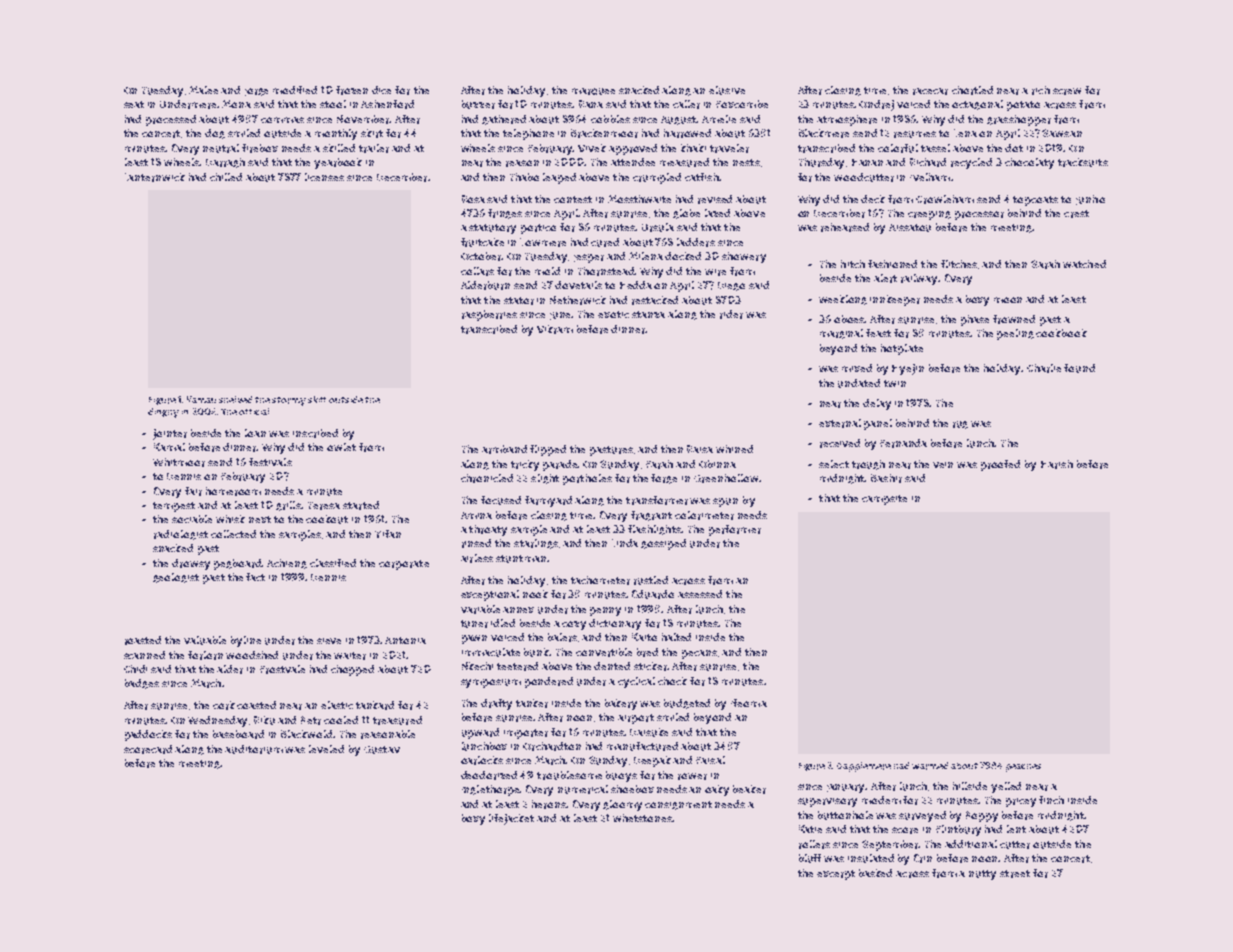 The height and width of the image is (952, 1233). I want to click on neutral, so click(221, 148).
